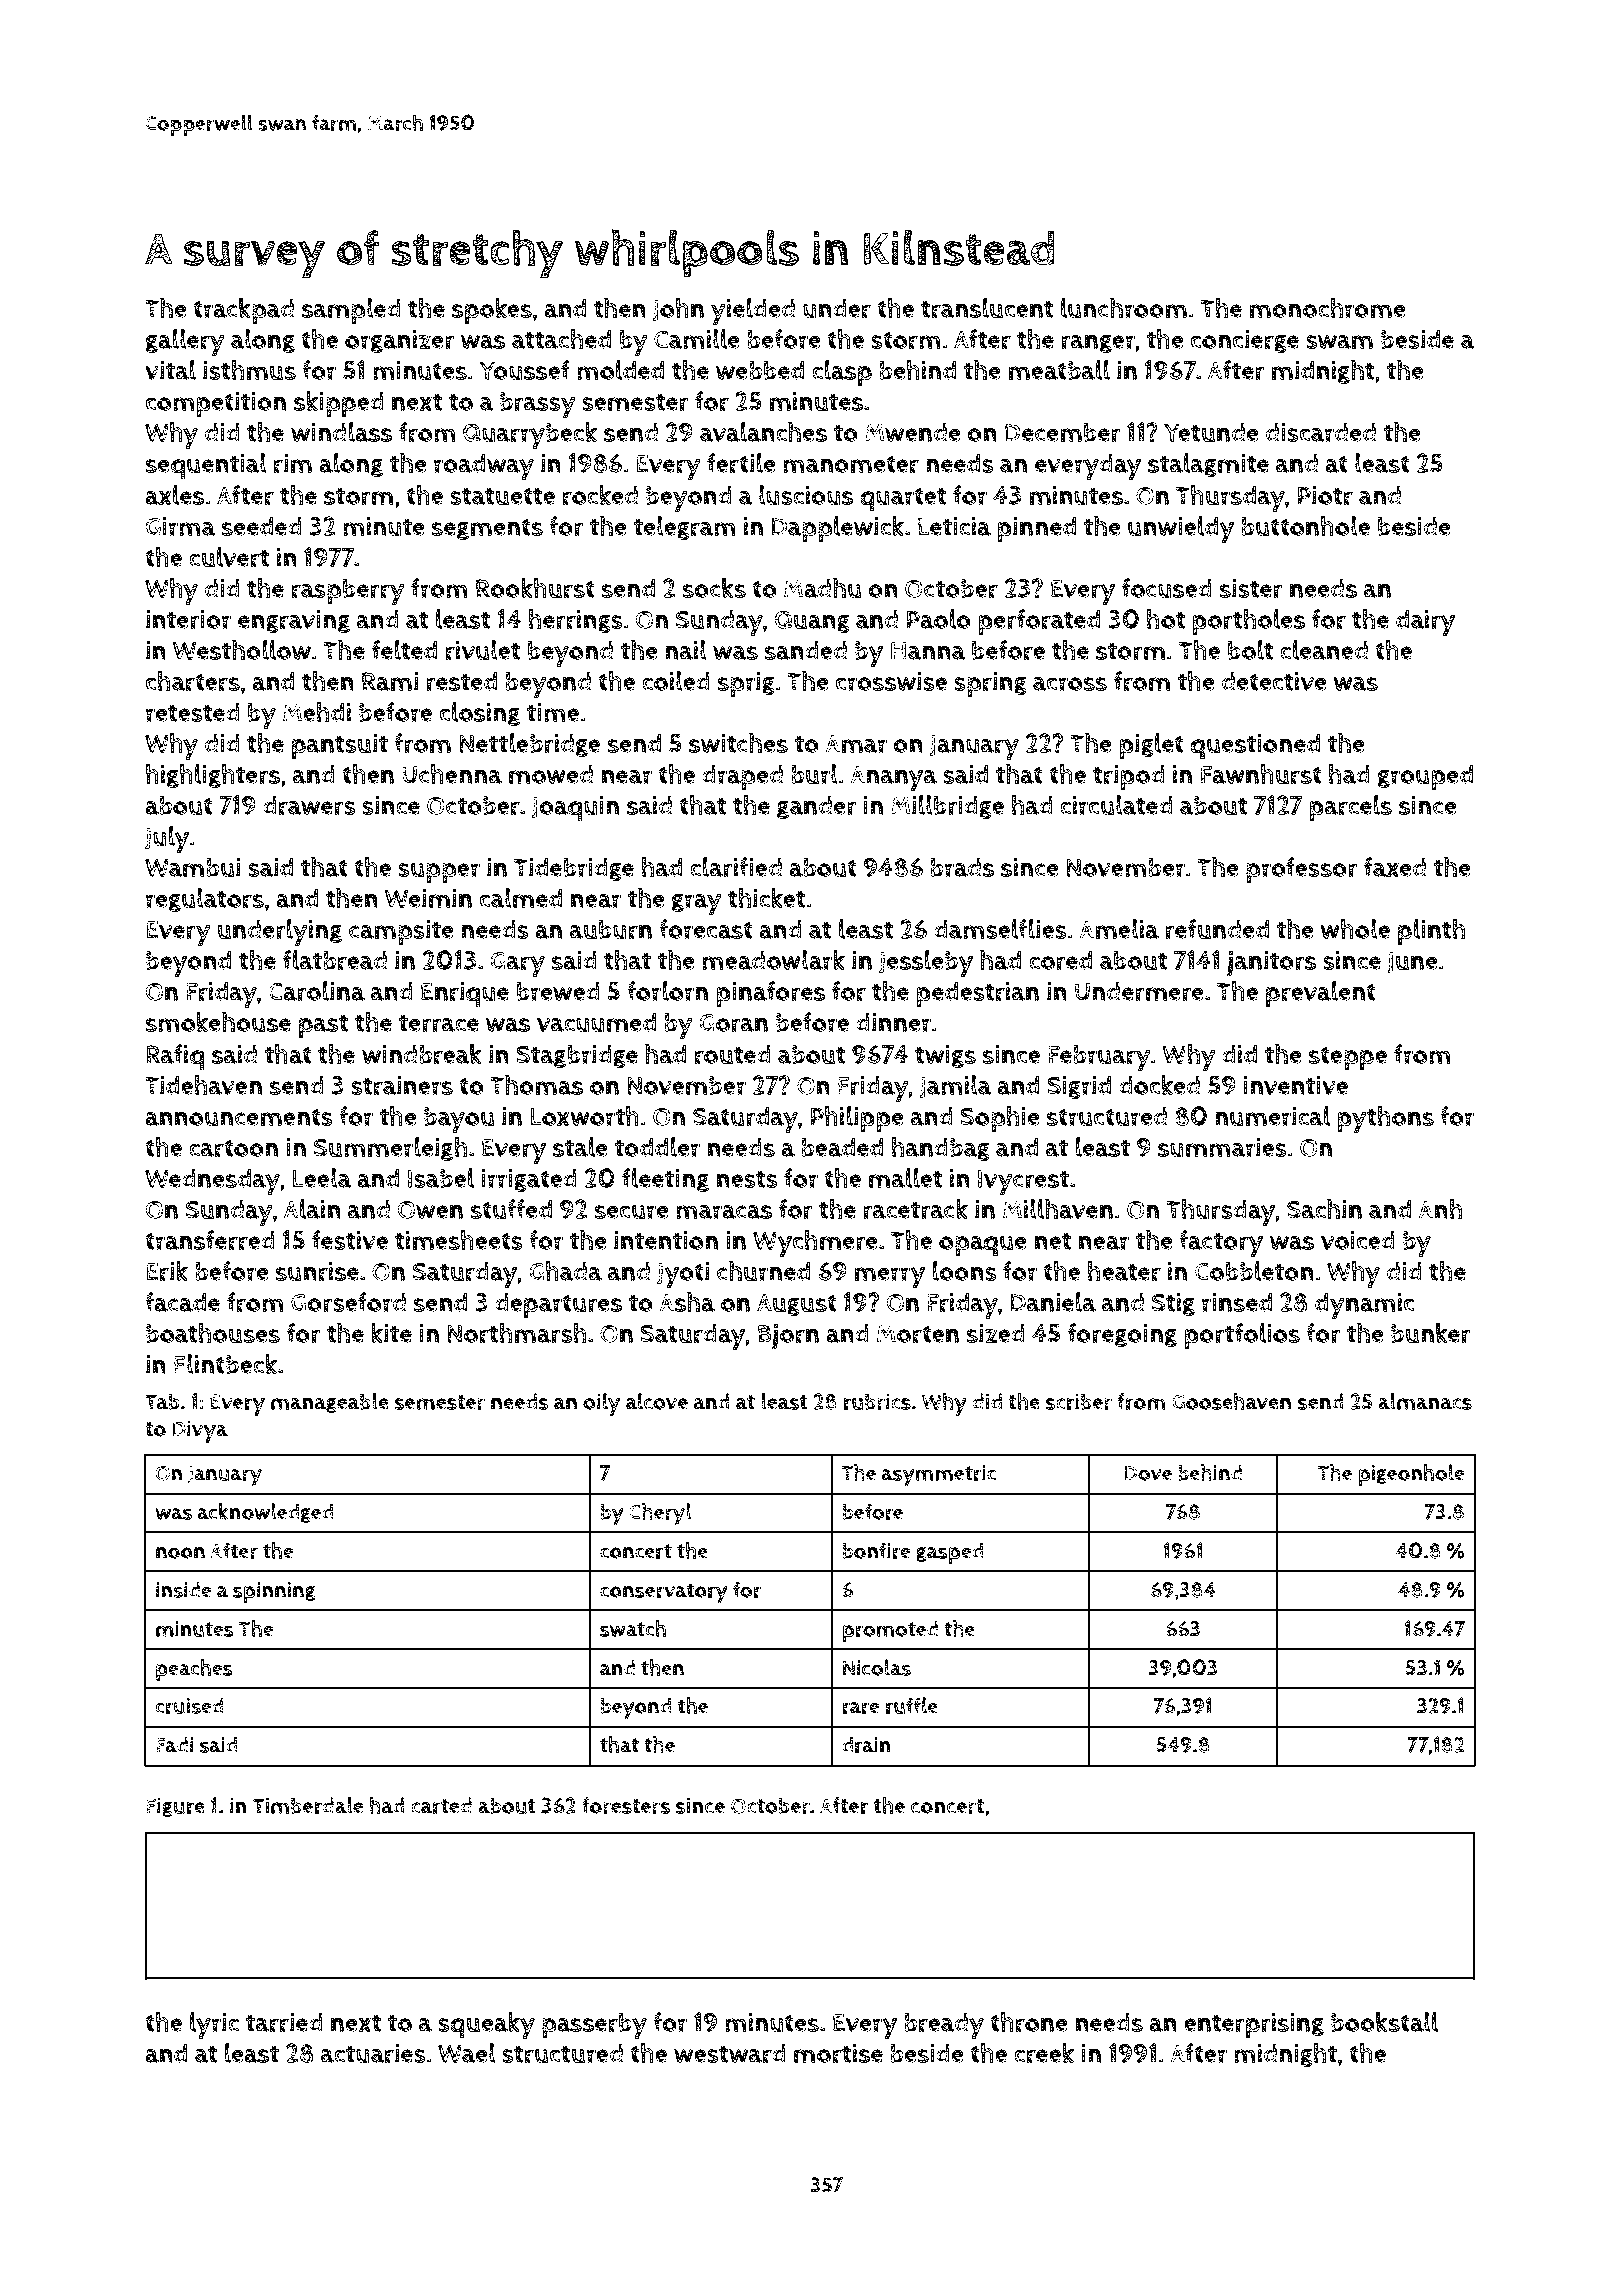 This page has height=2292, width=1620. What do you see at coordinates (928, 651) in the page?
I see `Hanna` at bounding box center [928, 651].
